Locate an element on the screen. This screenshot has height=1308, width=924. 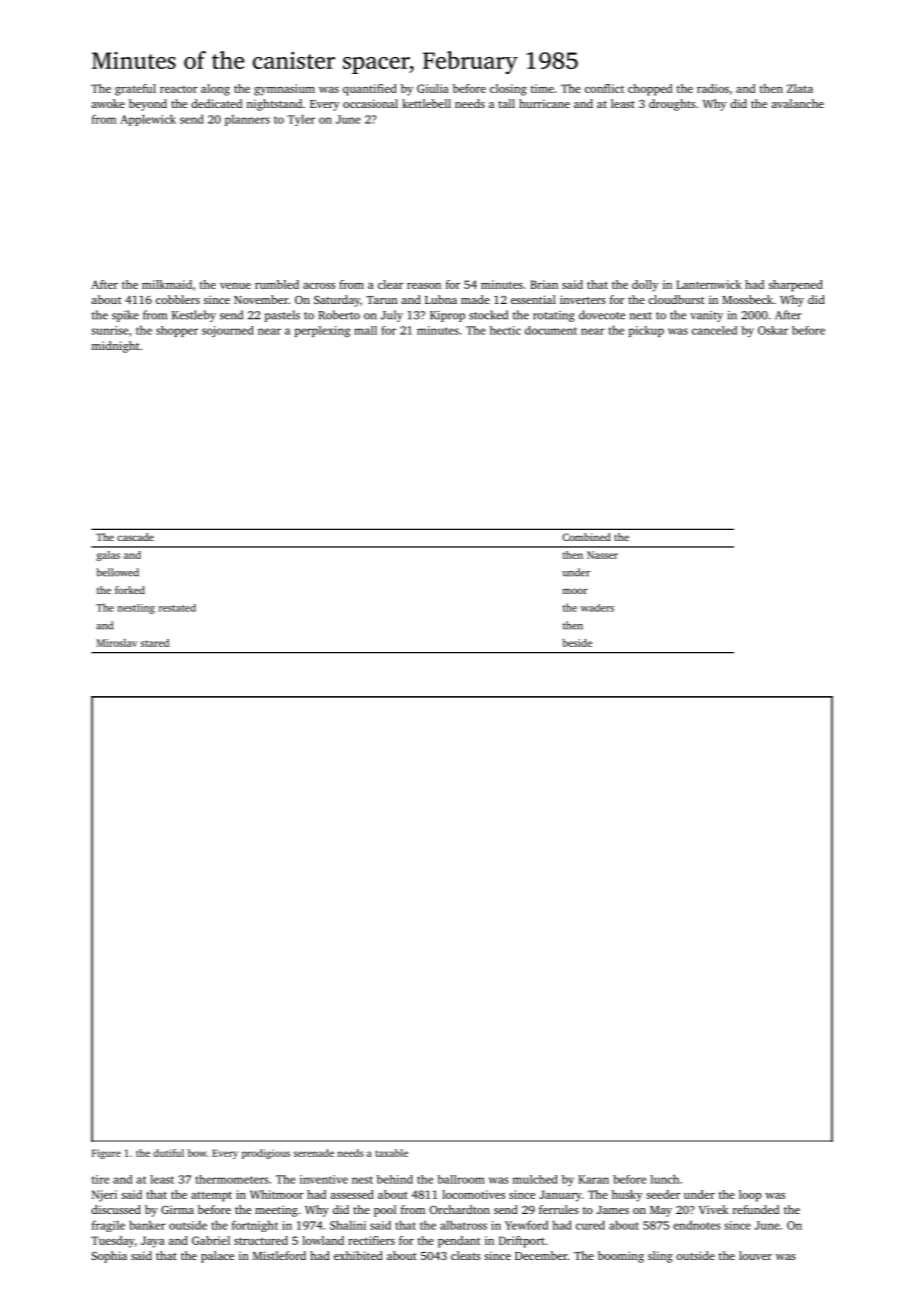
louver is located at coordinates (755, 1255).
